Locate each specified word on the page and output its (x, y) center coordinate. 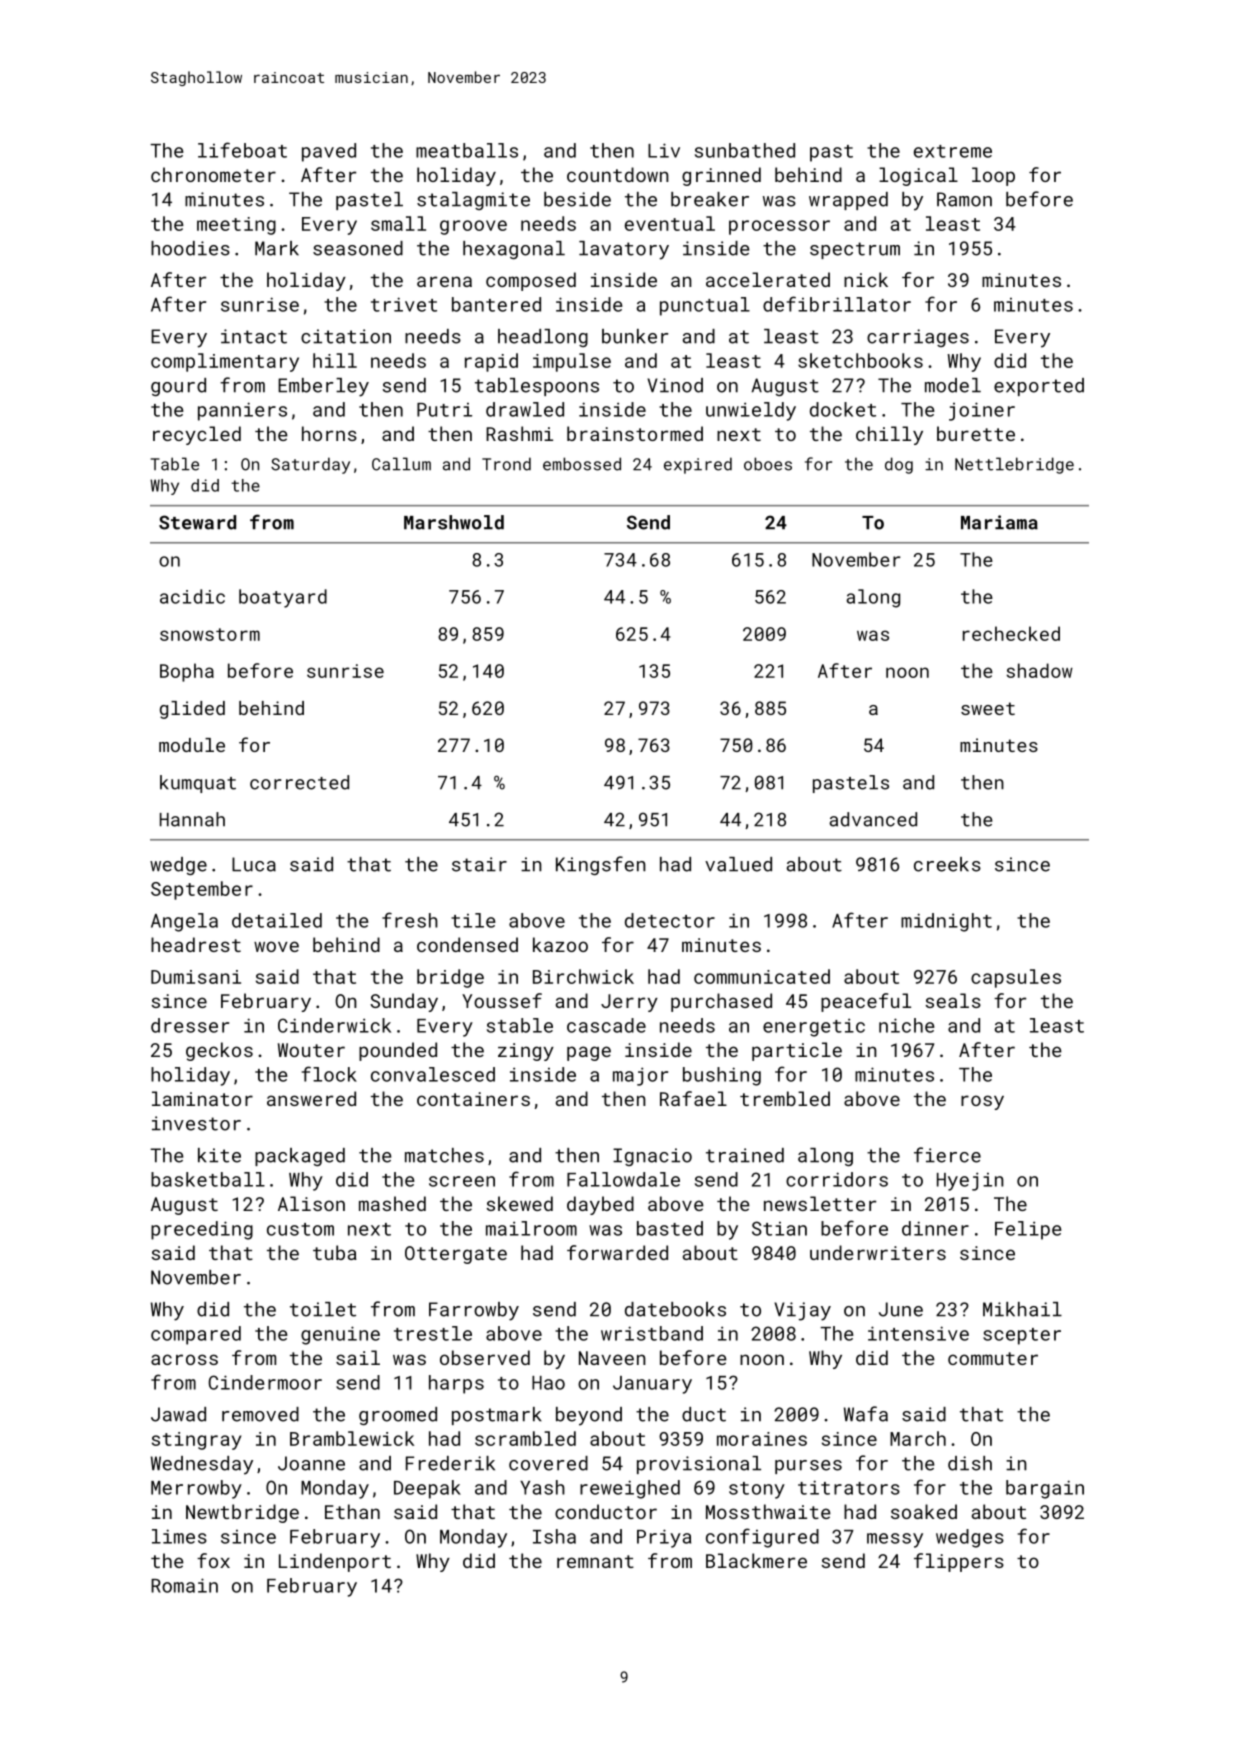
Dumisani (196, 977)
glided (192, 710)
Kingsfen (601, 865)
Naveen (612, 1358)
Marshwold (454, 522)
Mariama (999, 522)
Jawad (178, 1414)
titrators (849, 1487)
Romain (184, 1585)
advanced (873, 819)
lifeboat (242, 150)
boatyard (283, 598)
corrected (299, 782)
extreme (953, 151)
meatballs (467, 150)
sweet (988, 708)
